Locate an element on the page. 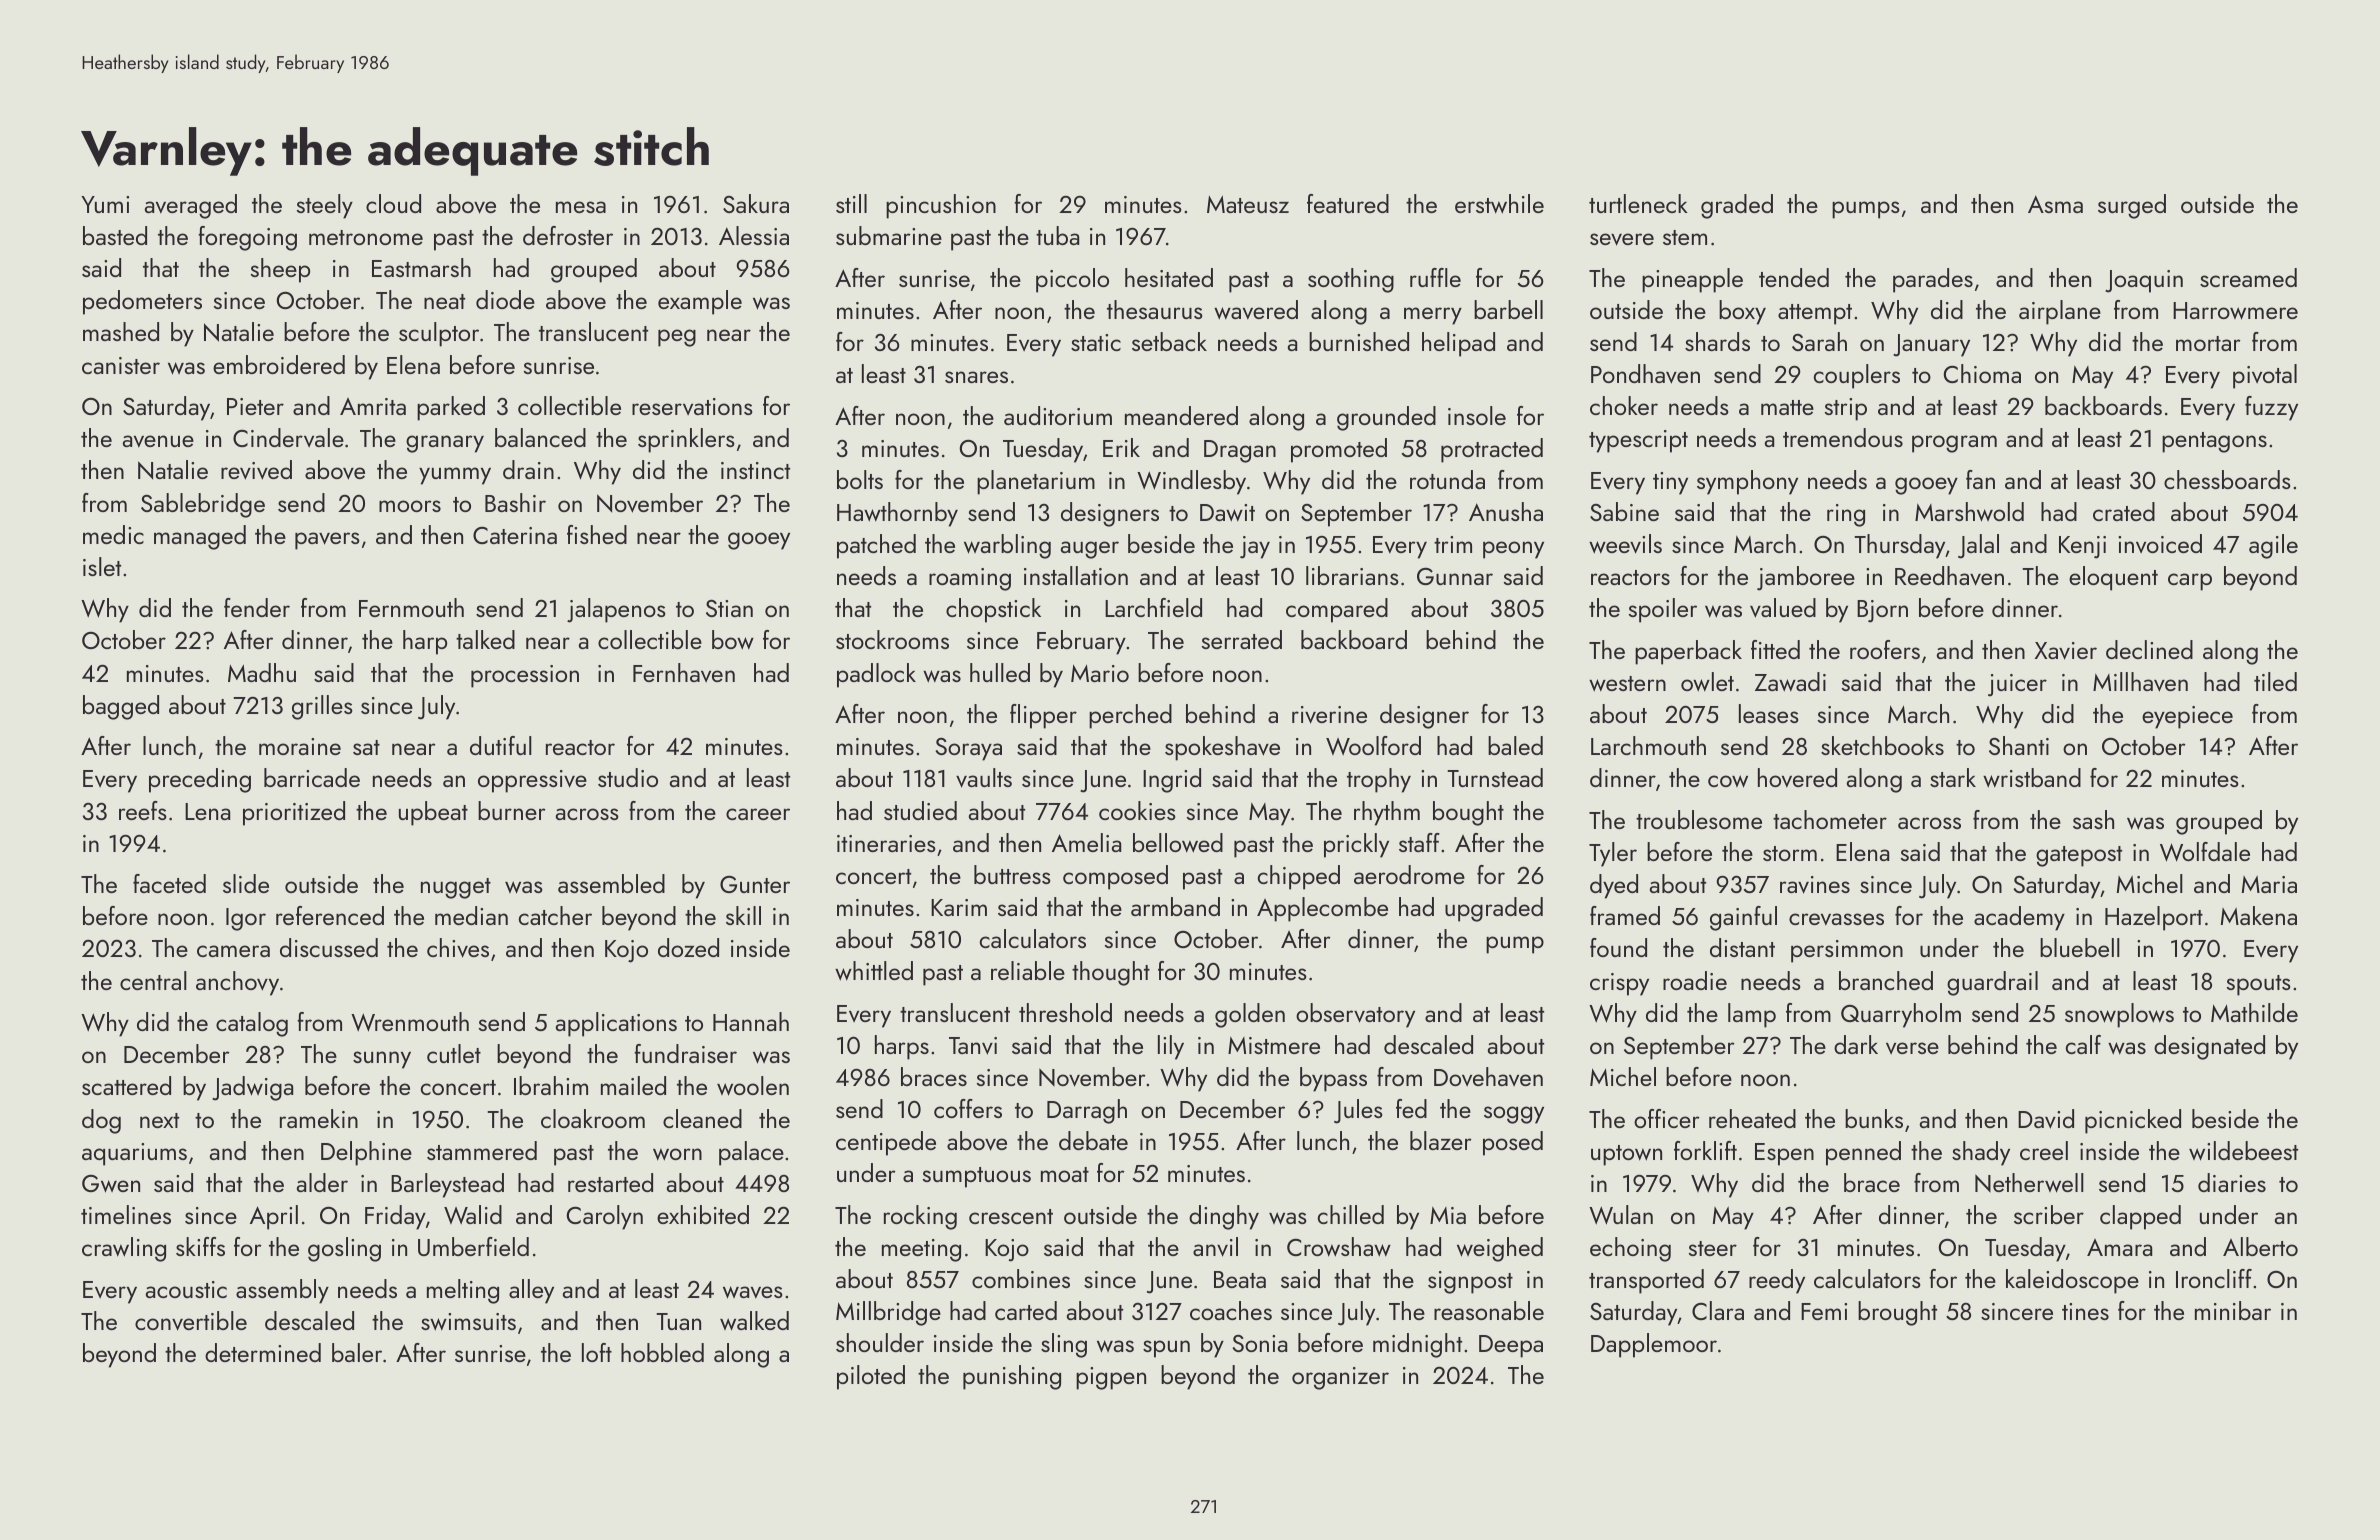  surged is located at coordinates (2132, 206).
